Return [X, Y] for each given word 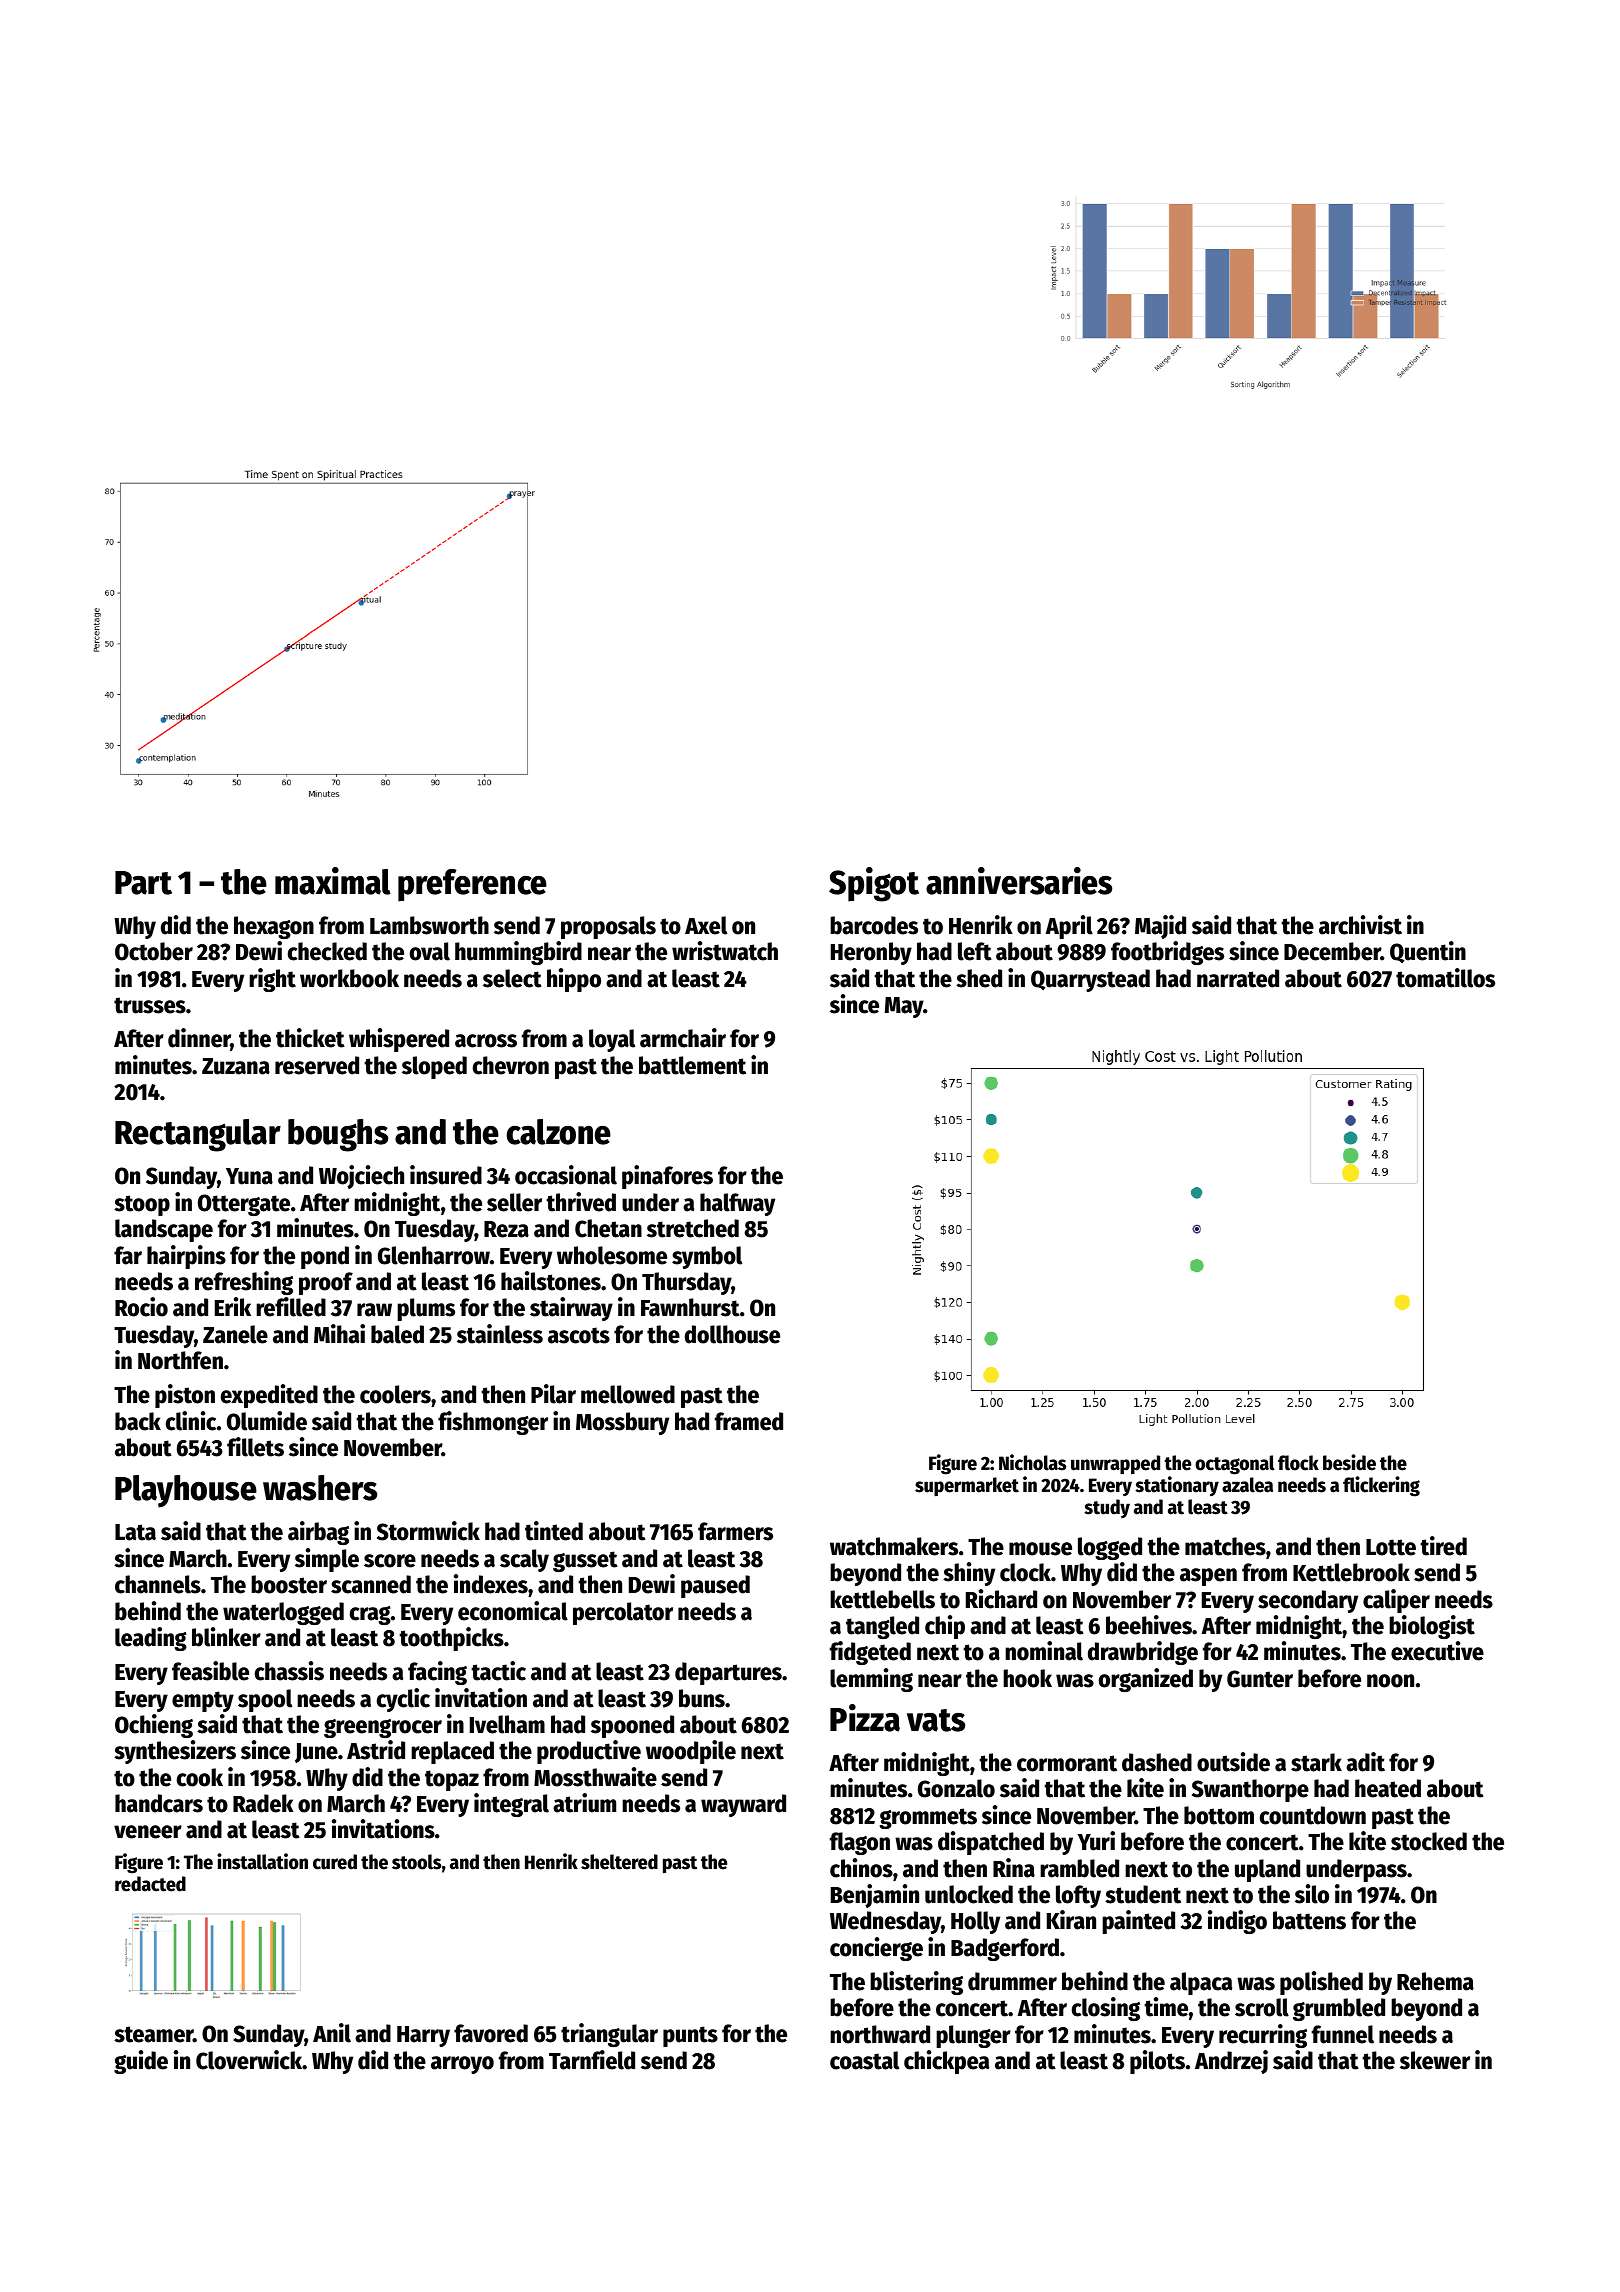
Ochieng [154, 1726]
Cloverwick [249, 2060]
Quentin [1428, 952]
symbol [707, 1257]
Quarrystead [1090, 980]
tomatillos [1445, 978]
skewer [1435, 2060]
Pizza [865, 1718]
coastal [864, 2060]
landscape [164, 1230]
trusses [150, 1005]
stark [1316, 1762]
